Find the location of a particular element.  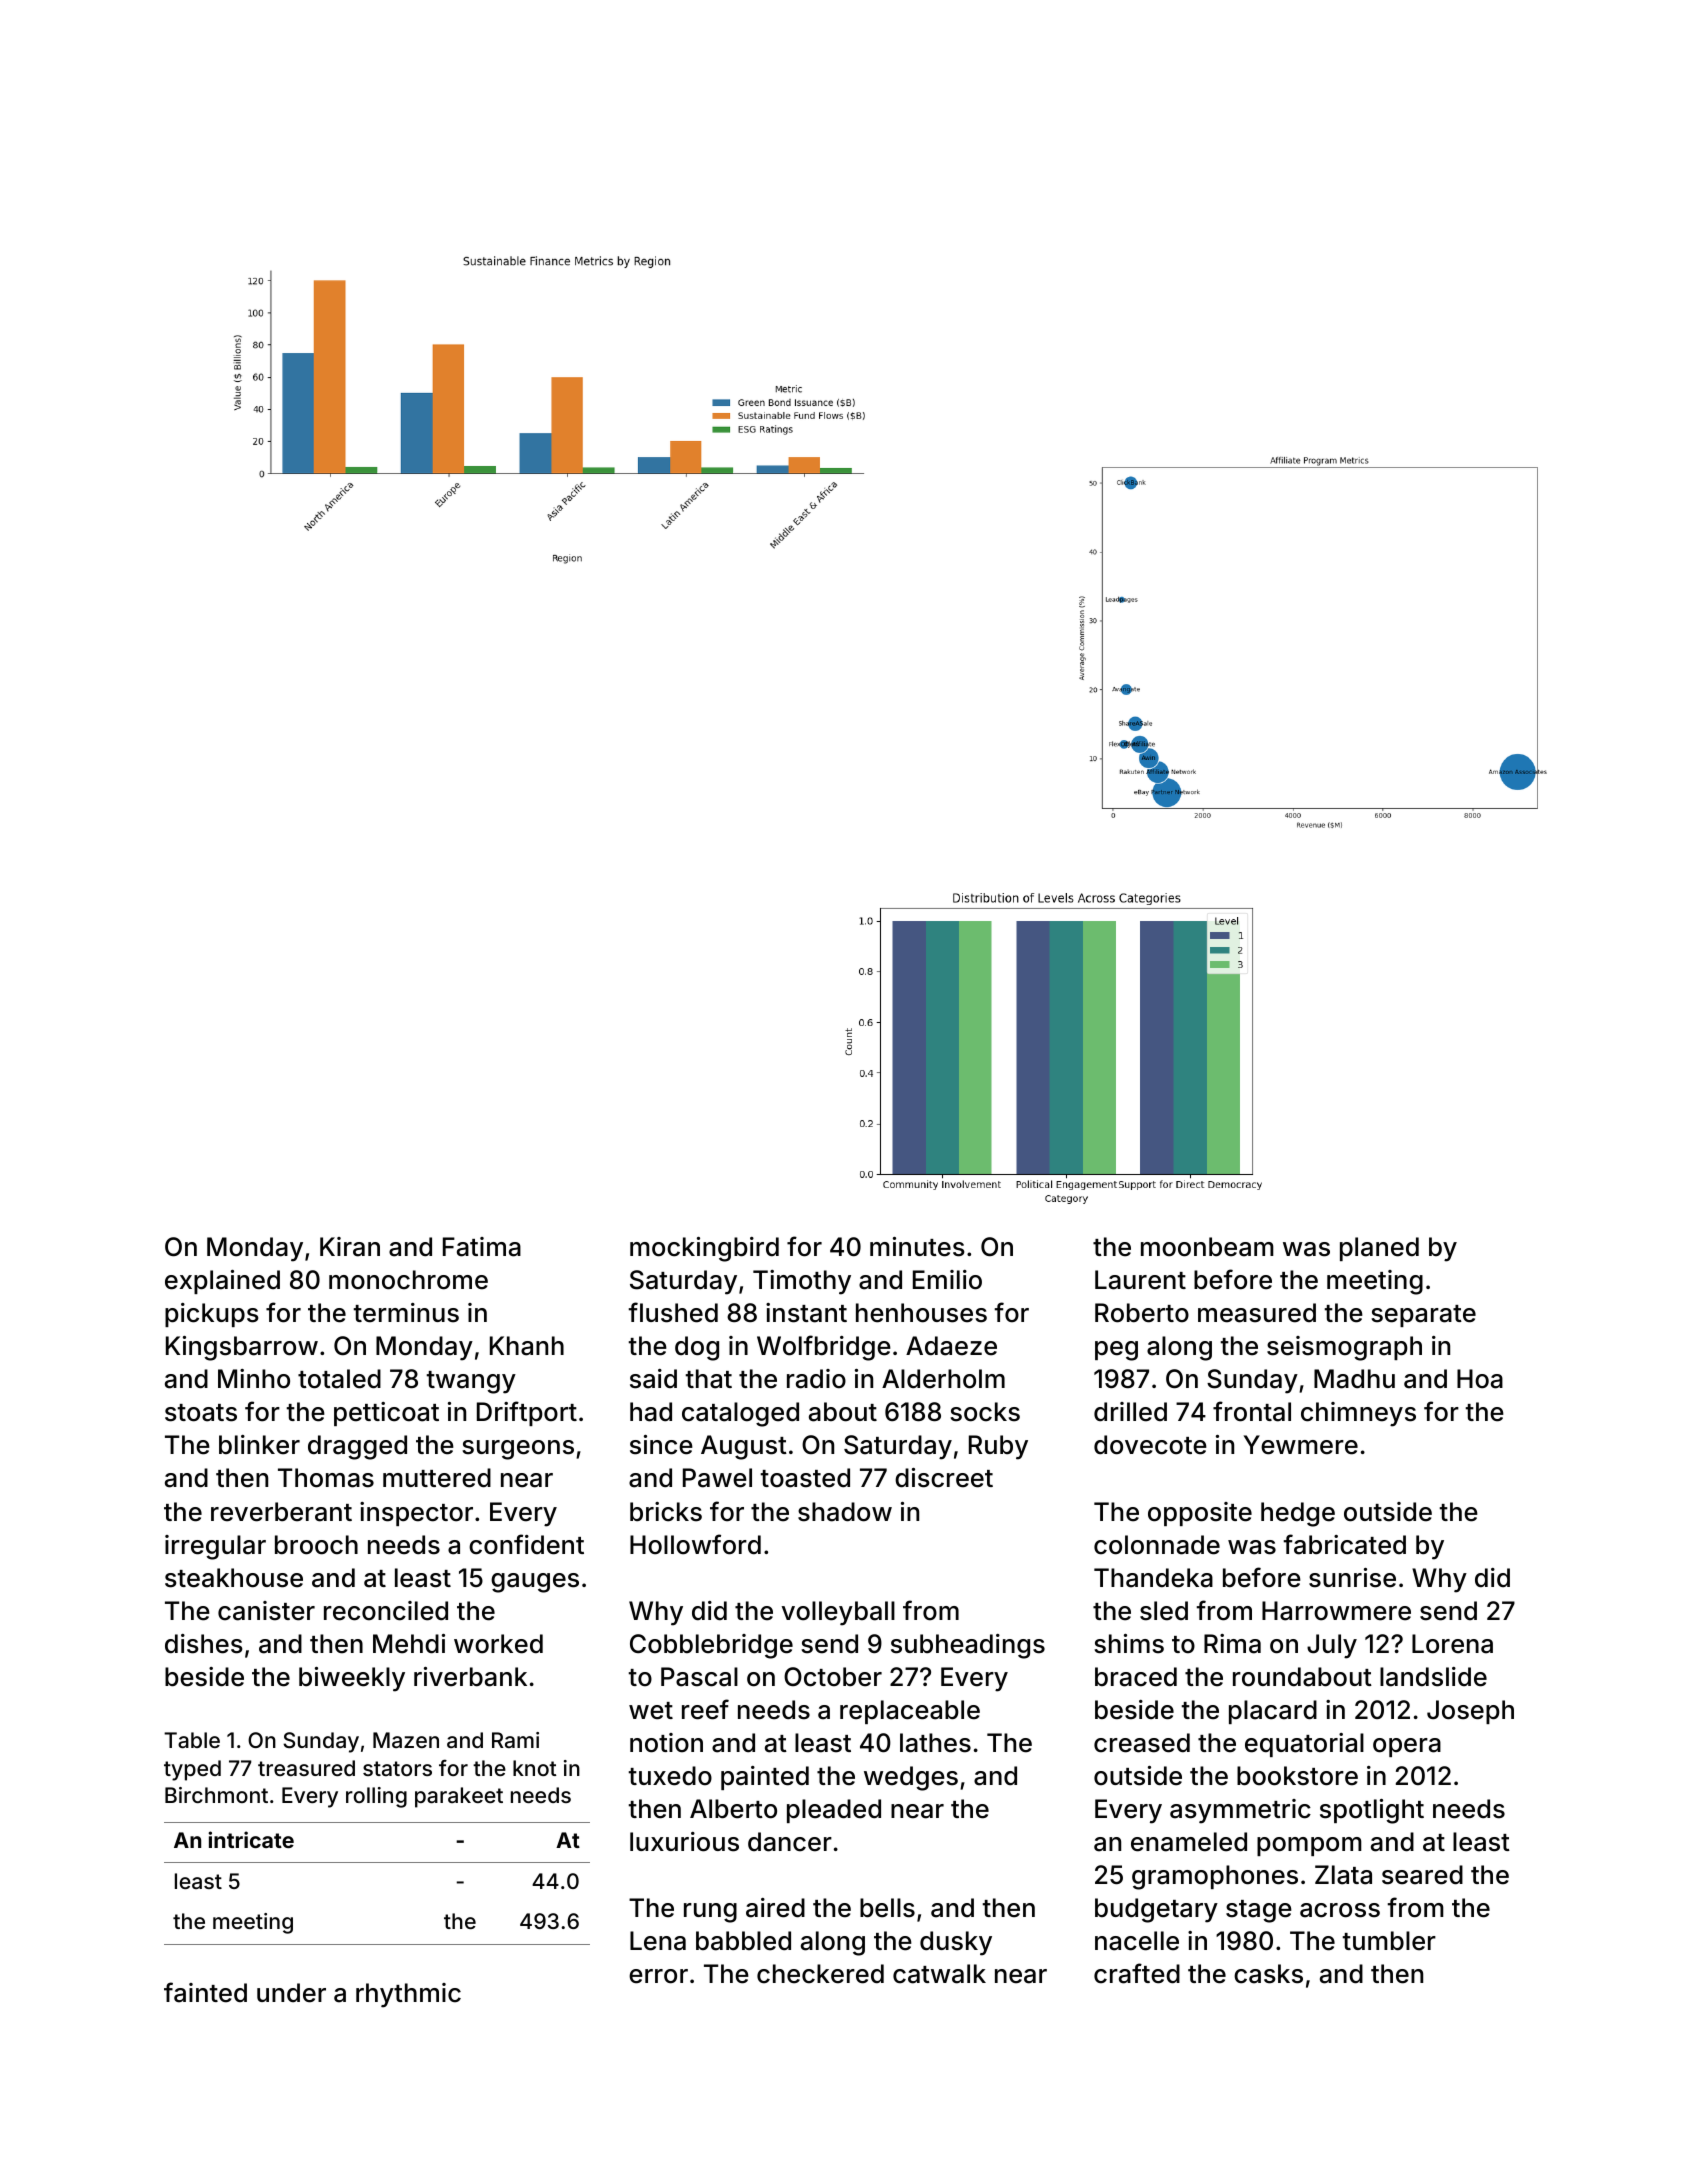

volleyball is located at coordinates (838, 1613).
